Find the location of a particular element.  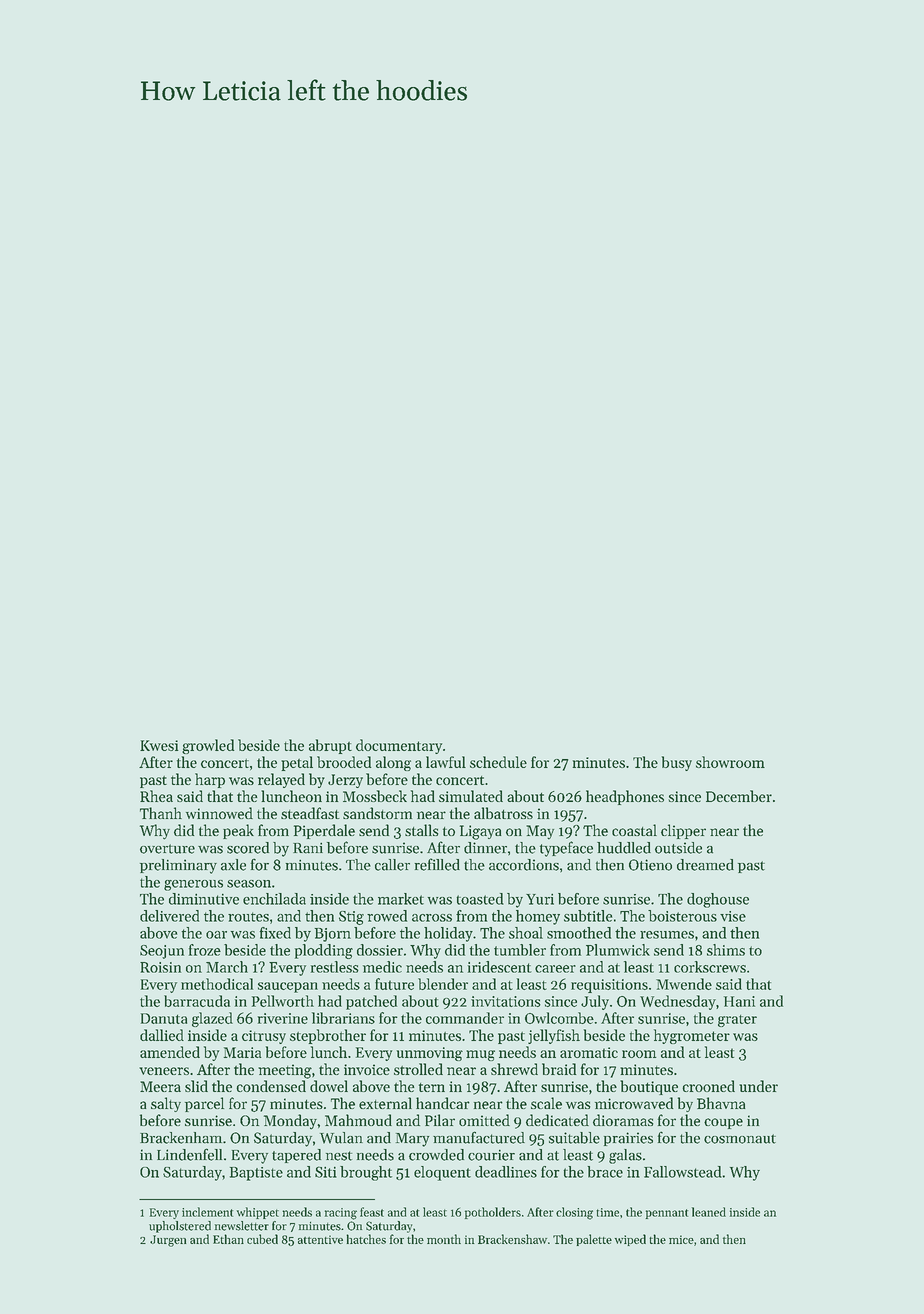

schedule is located at coordinates (498, 762).
